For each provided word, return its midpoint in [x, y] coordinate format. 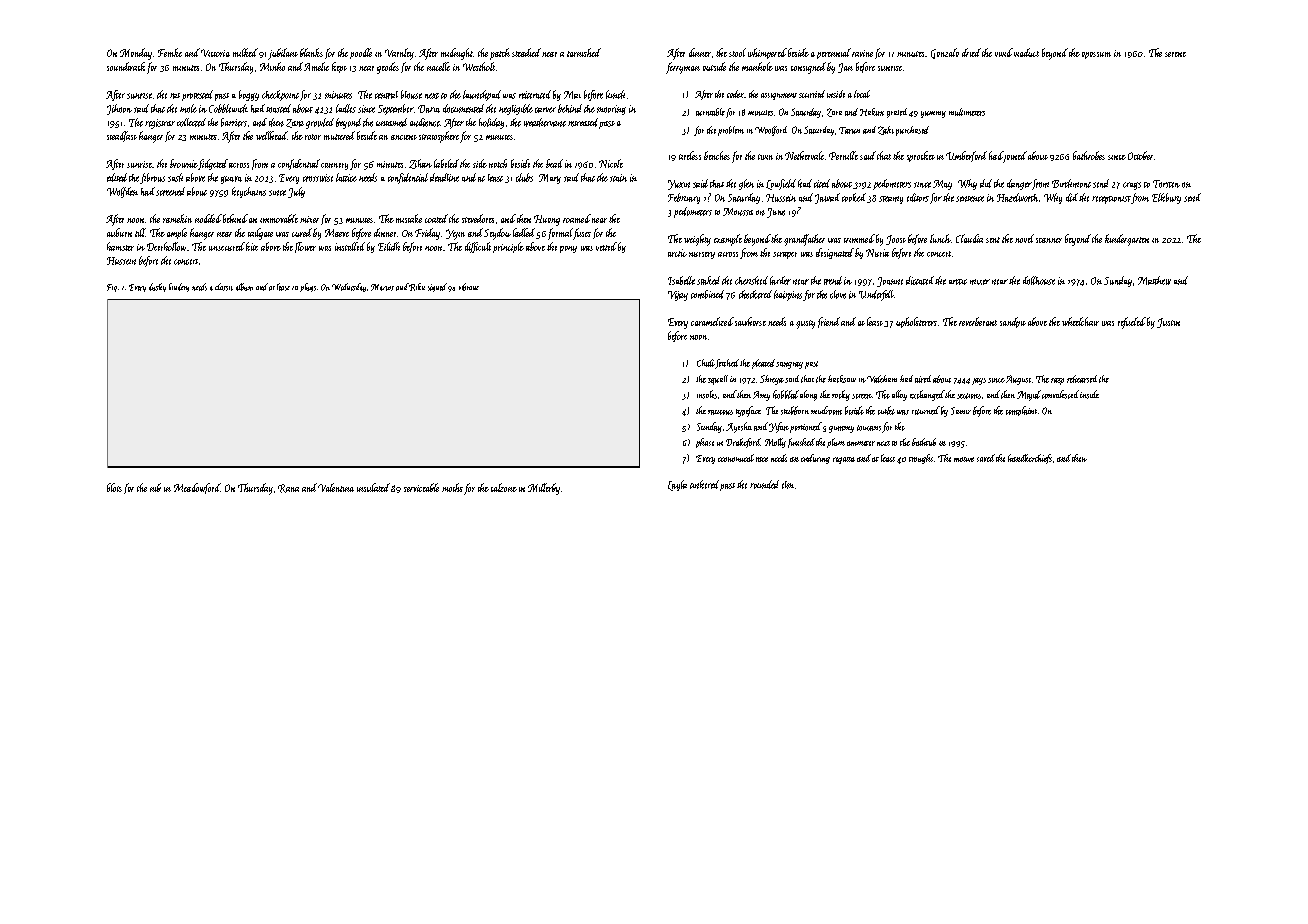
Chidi [706, 363]
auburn [119, 232]
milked [245, 52]
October [1140, 155]
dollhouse [1039, 280]
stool [737, 52]
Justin [1168, 323]
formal [560, 234]
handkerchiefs [1030, 459]
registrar [160, 124]
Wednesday [349, 287]
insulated [373, 487]
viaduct [1026, 52]
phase [705, 443]
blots [114, 487]
